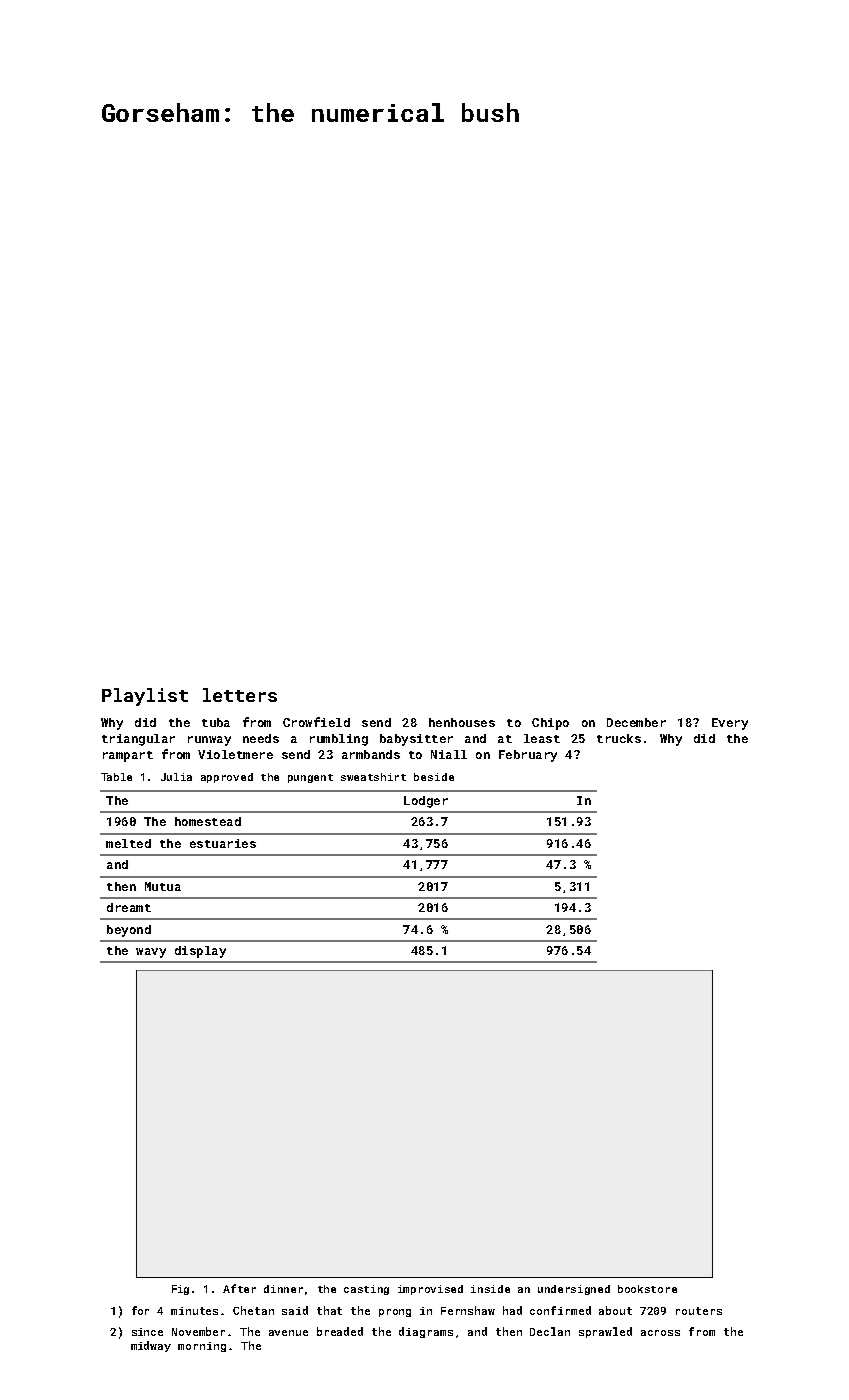 The height and width of the screenshot is (1400, 849). Describe the element at coordinates (180, 1290) in the screenshot. I see `Fig` at that location.
